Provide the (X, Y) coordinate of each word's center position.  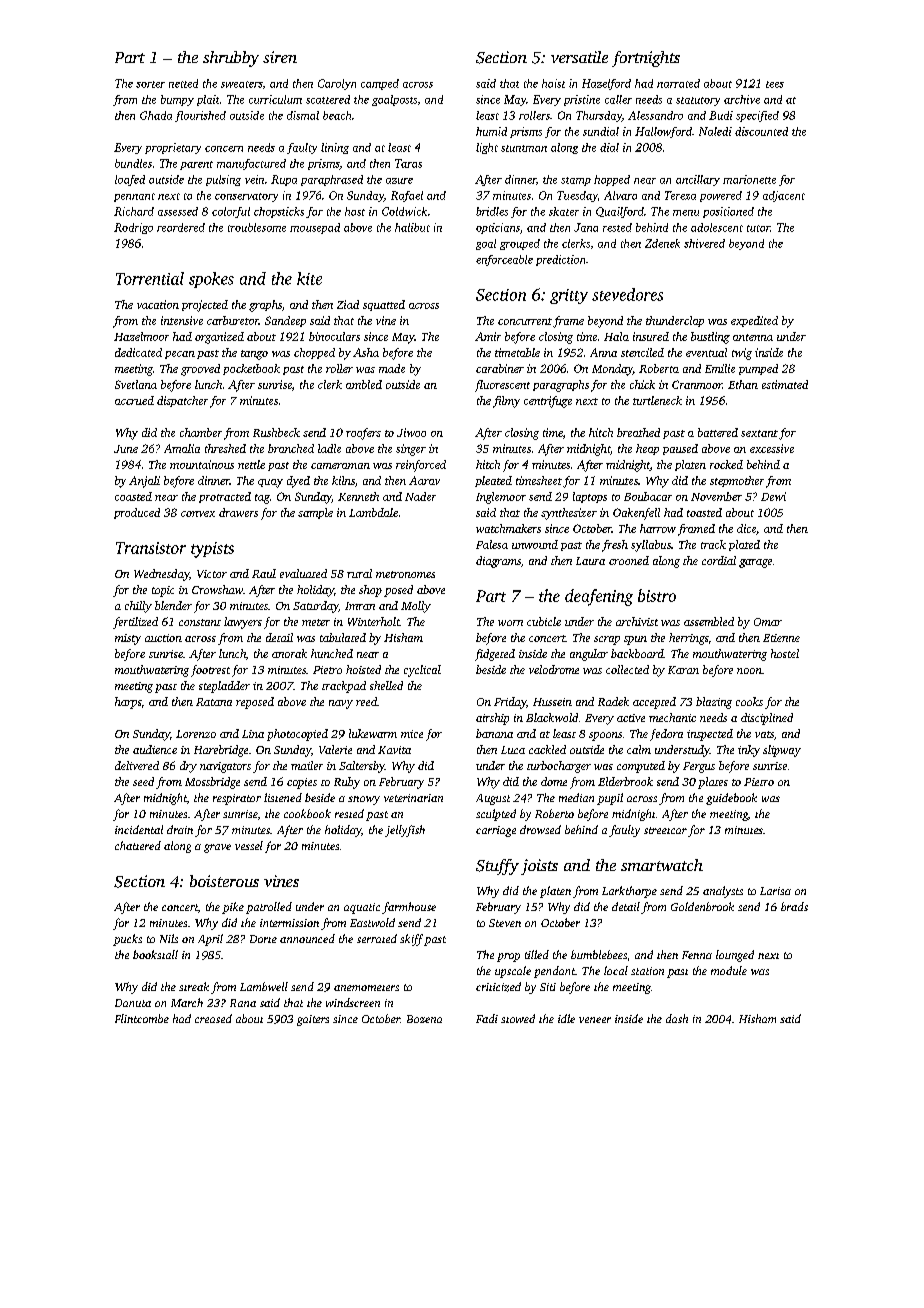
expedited (754, 321)
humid (491, 131)
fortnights (646, 59)
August (493, 799)
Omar (768, 622)
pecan (180, 355)
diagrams (498, 562)
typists (212, 550)
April (210, 940)
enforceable (504, 260)
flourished (200, 116)
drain (180, 829)
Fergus (699, 767)
